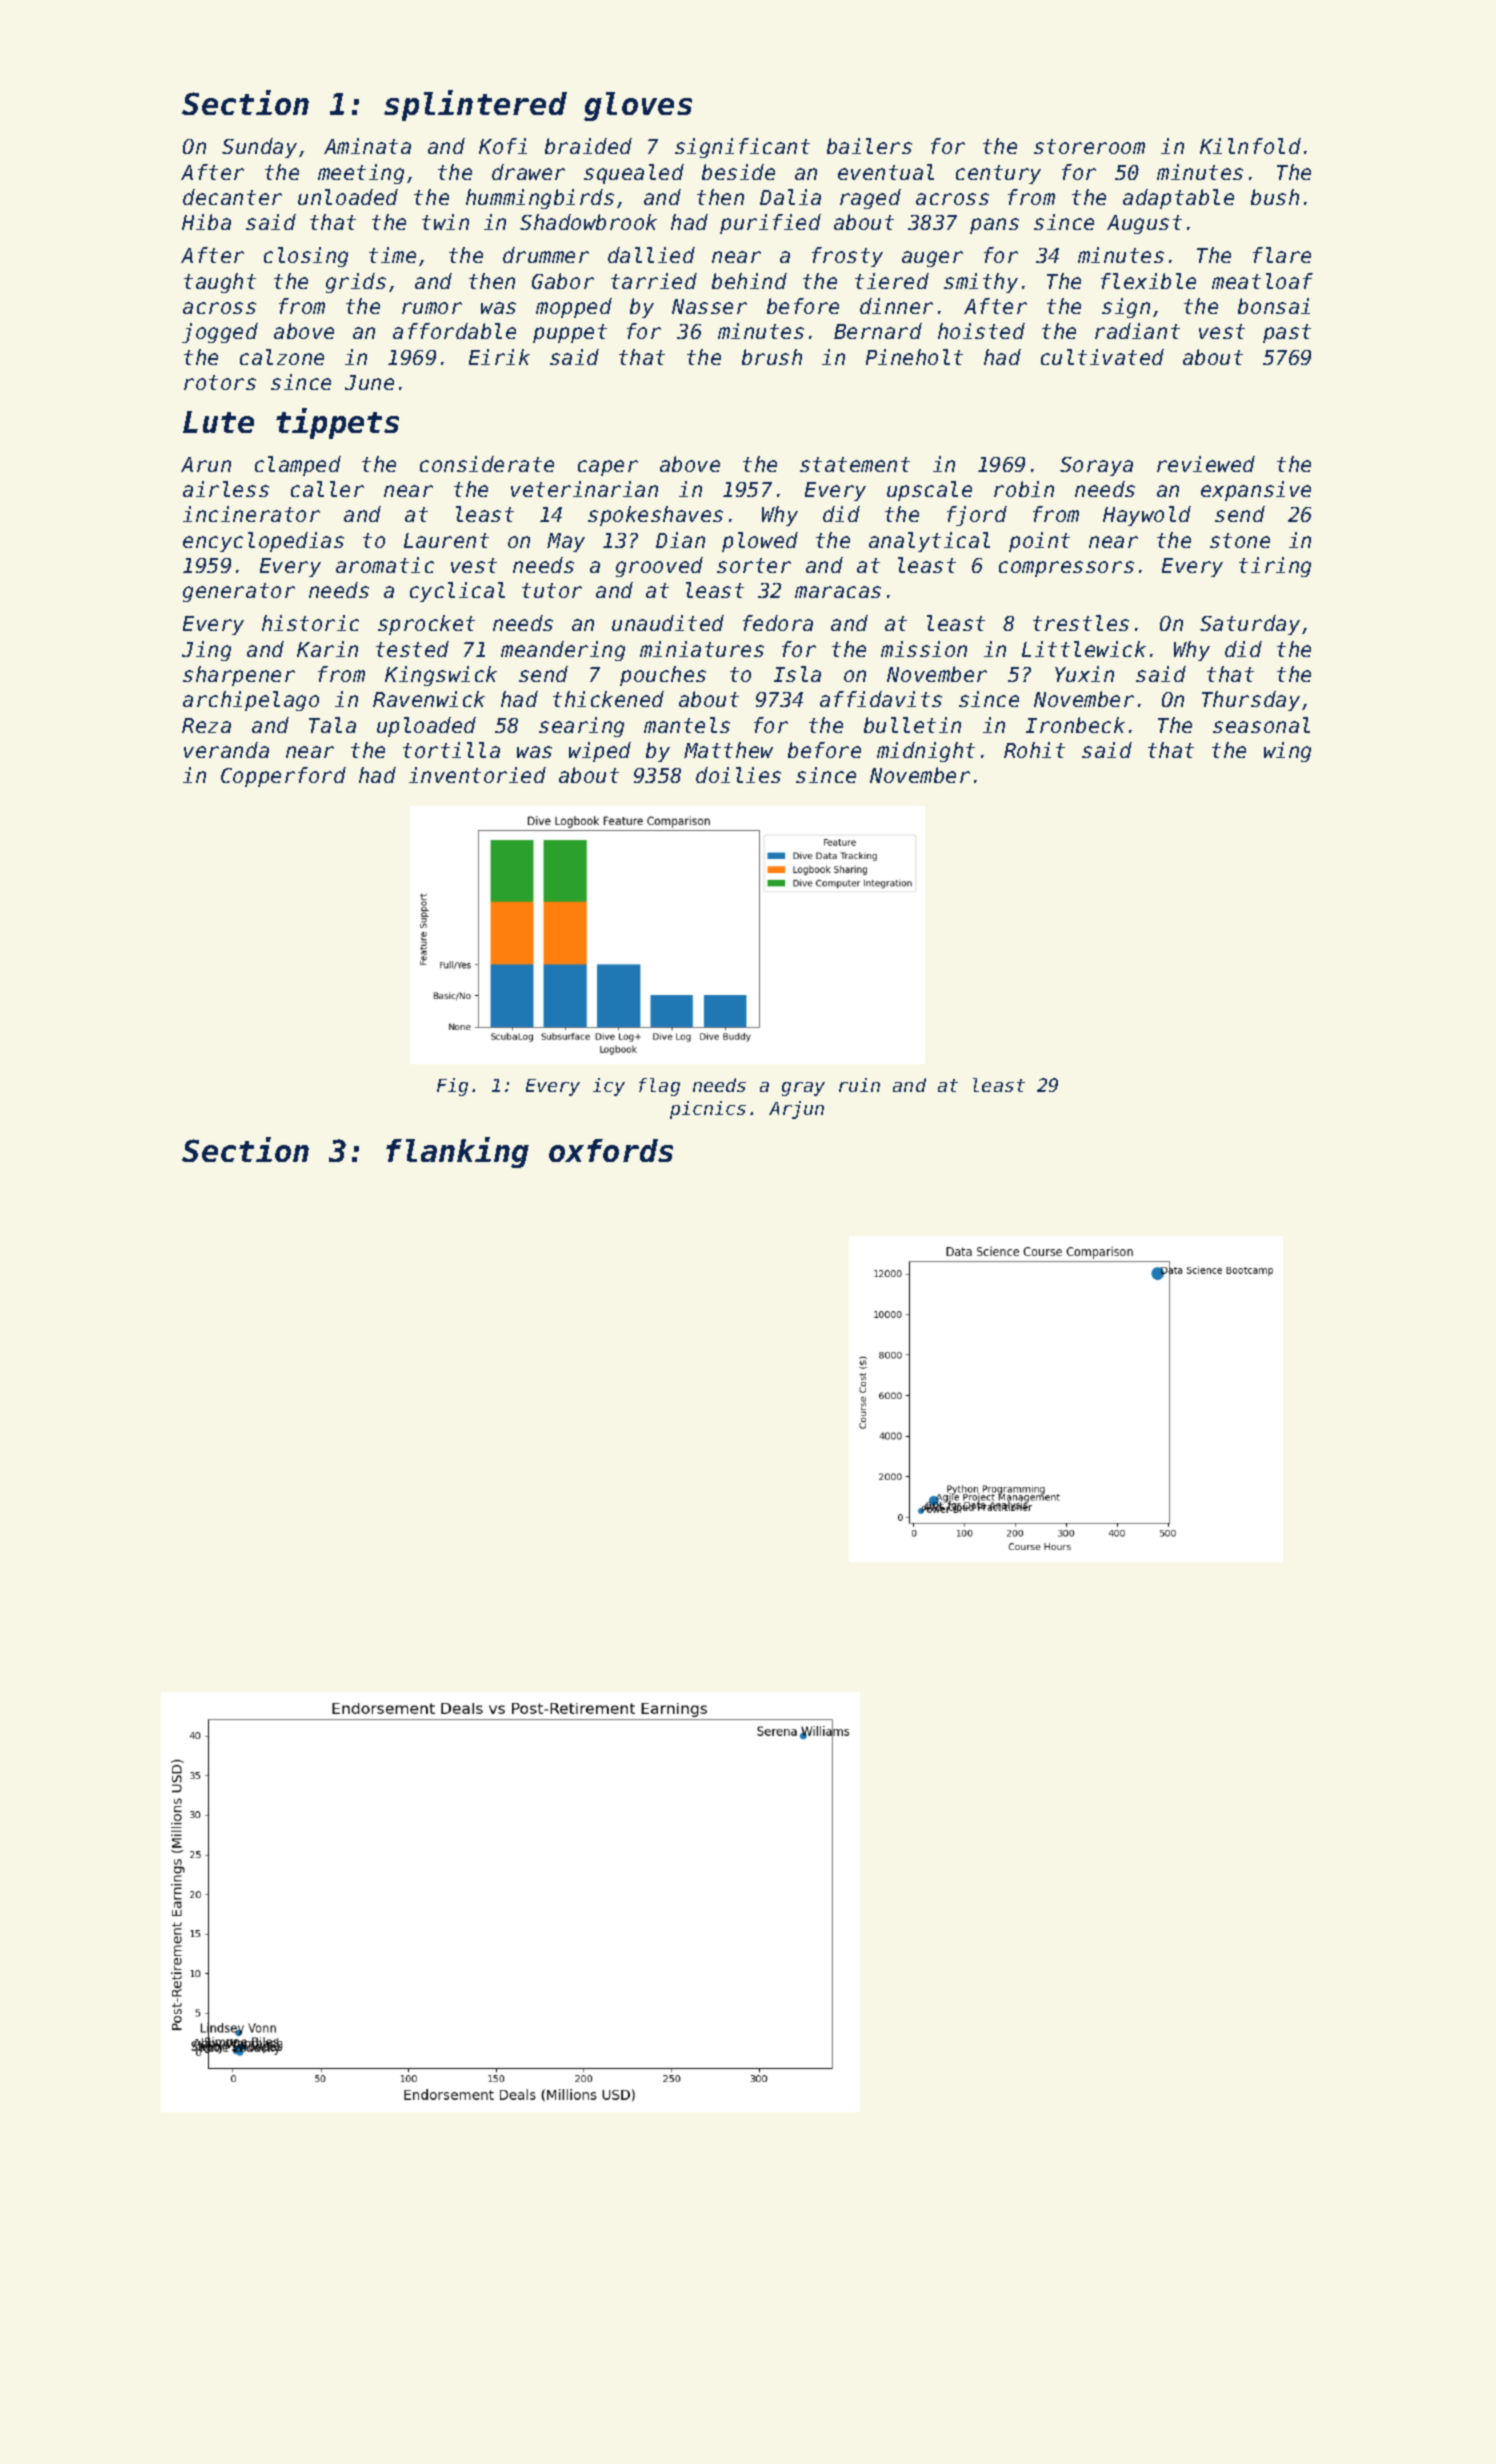 The image size is (1496, 2464). Describe the element at coordinates (1084, 649) in the screenshot. I see `Littlewick` at that location.
